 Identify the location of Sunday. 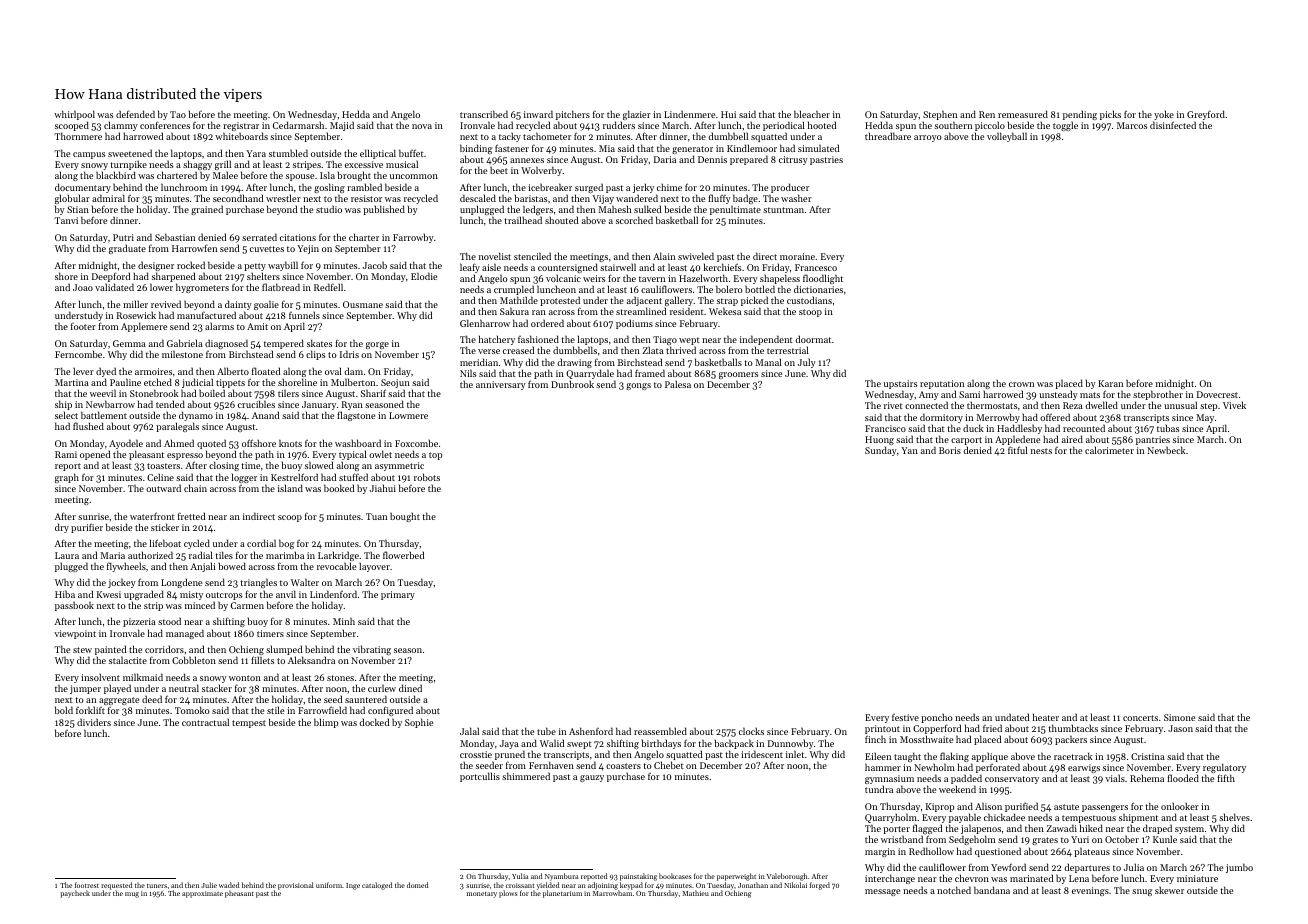
(881, 451).
